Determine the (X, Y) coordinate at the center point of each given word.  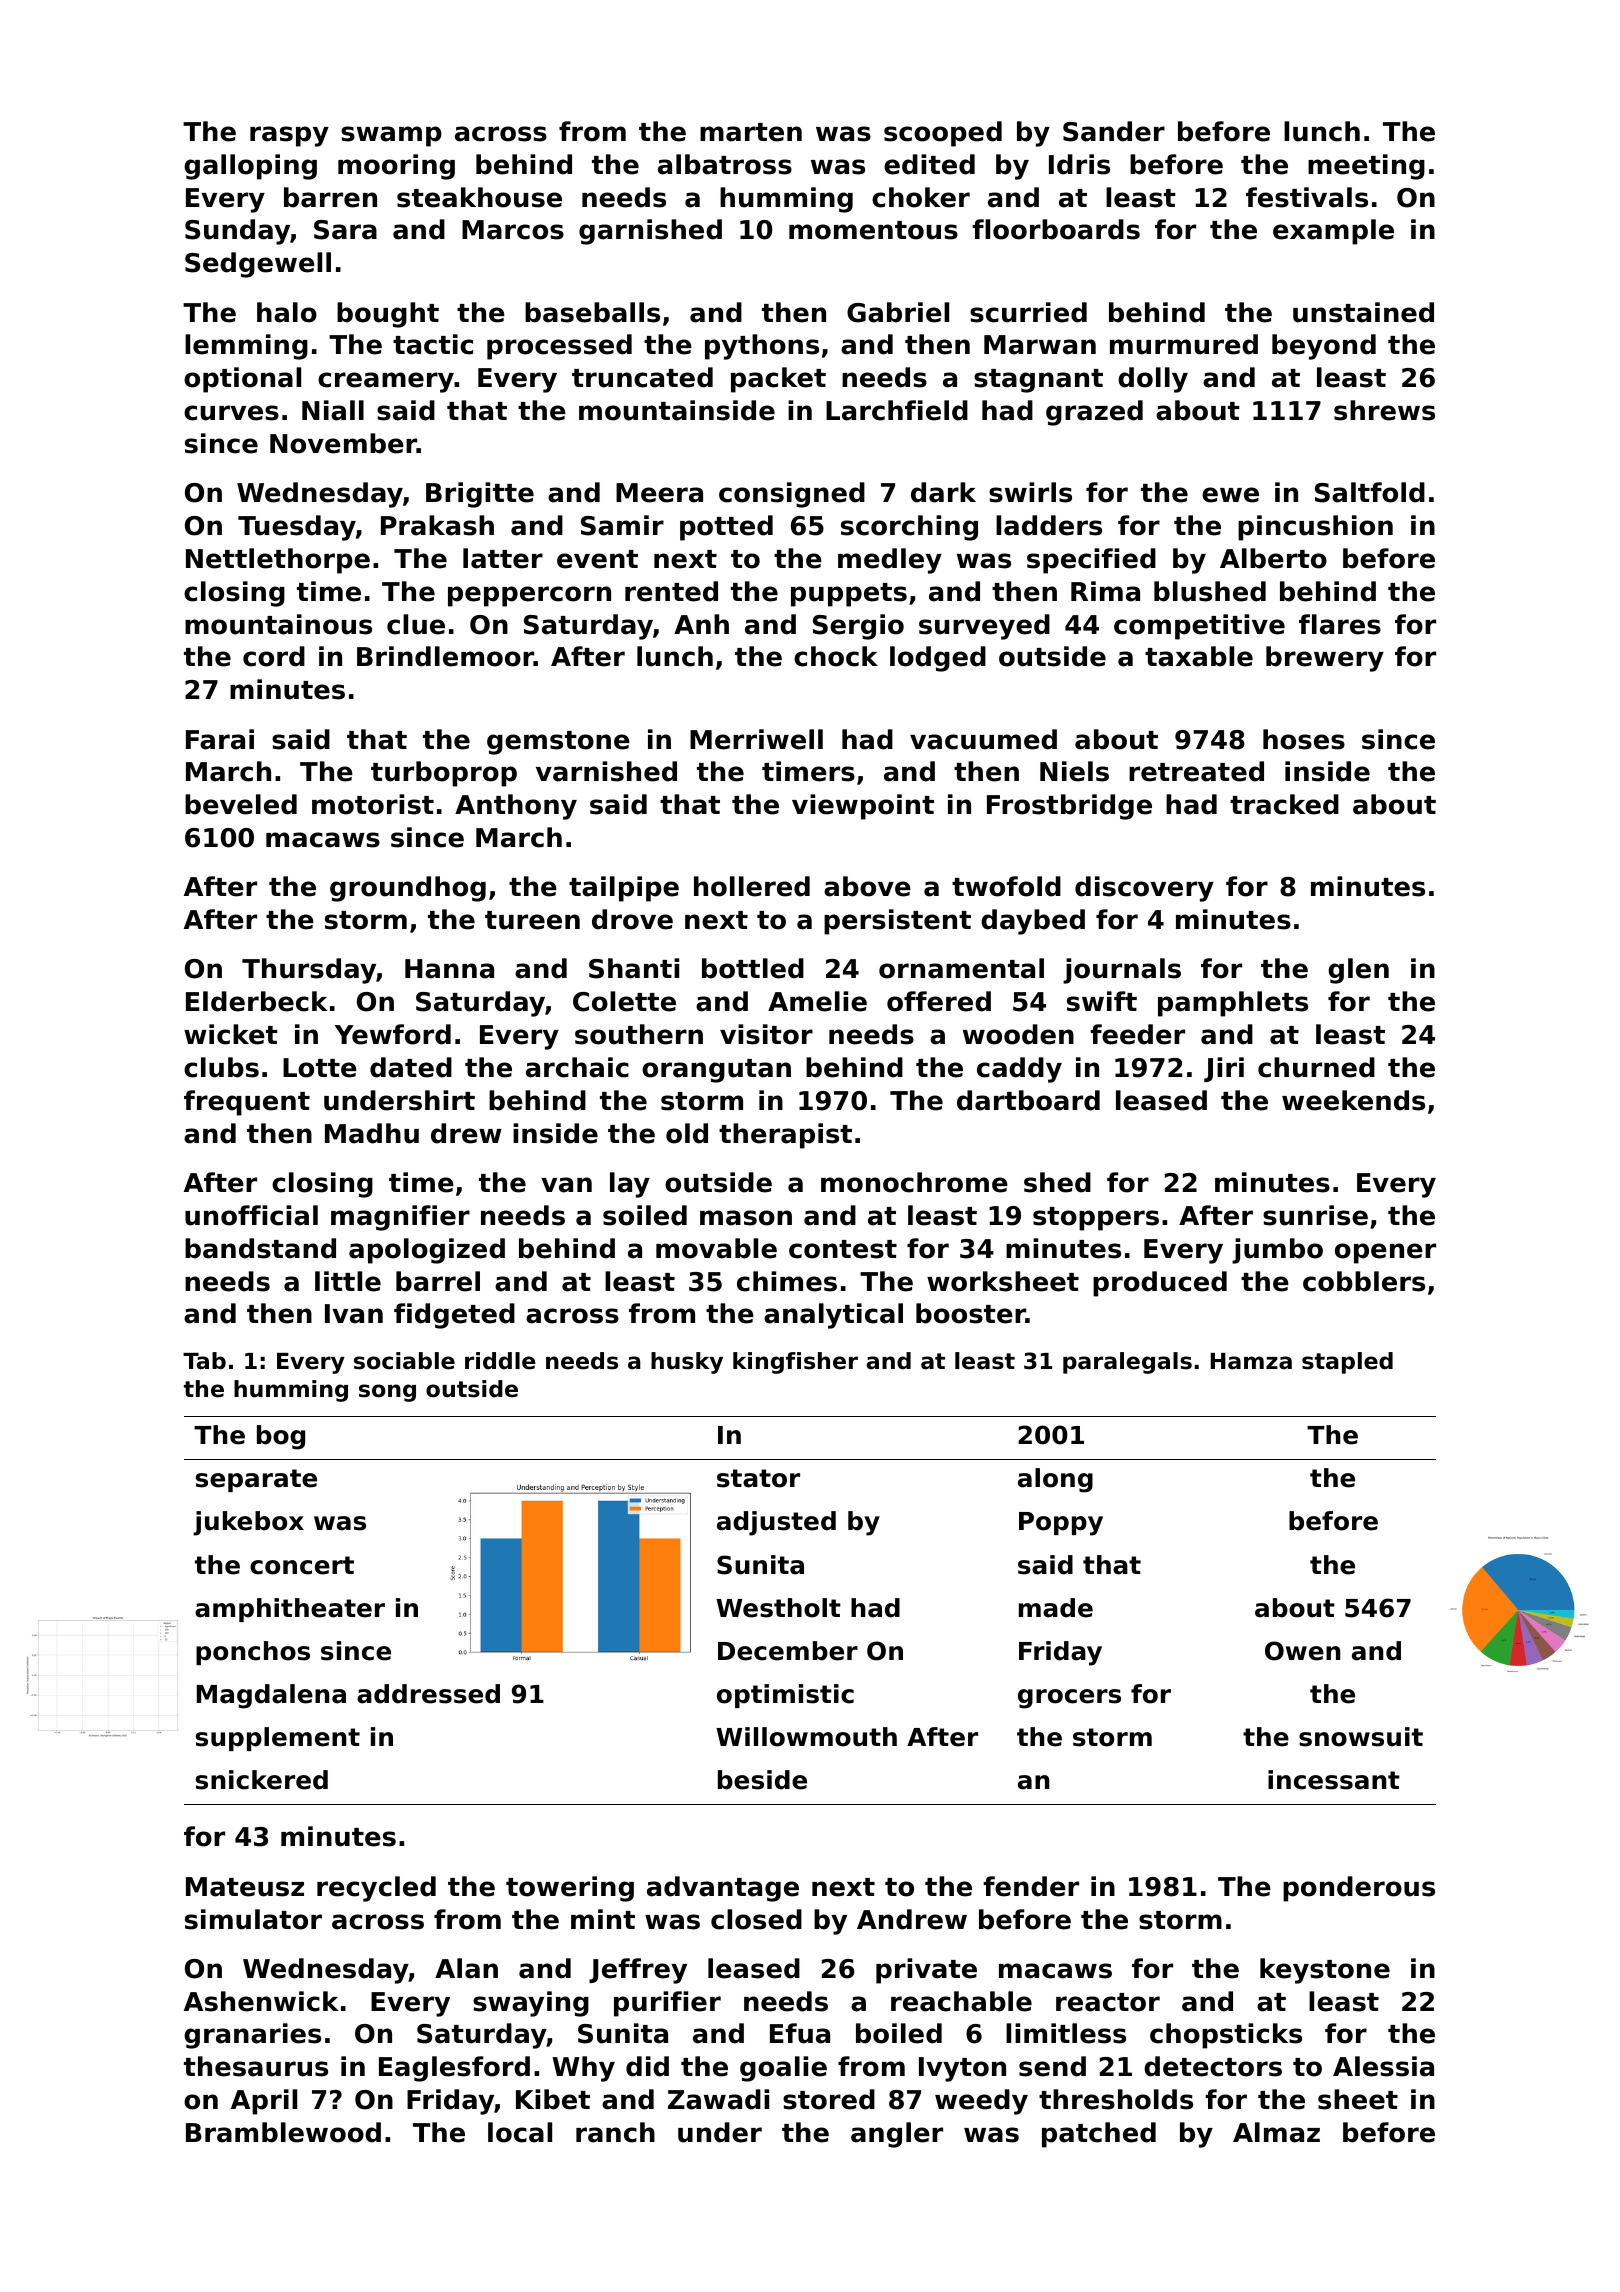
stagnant (1038, 381)
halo (287, 312)
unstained (1363, 312)
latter (503, 558)
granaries (252, 2036)
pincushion (1315, 528)
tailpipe (624, 889)
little (348, 1281)
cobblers (1364, 1281)
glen (1358, 971)
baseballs (592, 312)
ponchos (253, 1653)
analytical (833, 1316)
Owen (1302, 1651)
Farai (220, 739)
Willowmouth (806, 1737)
